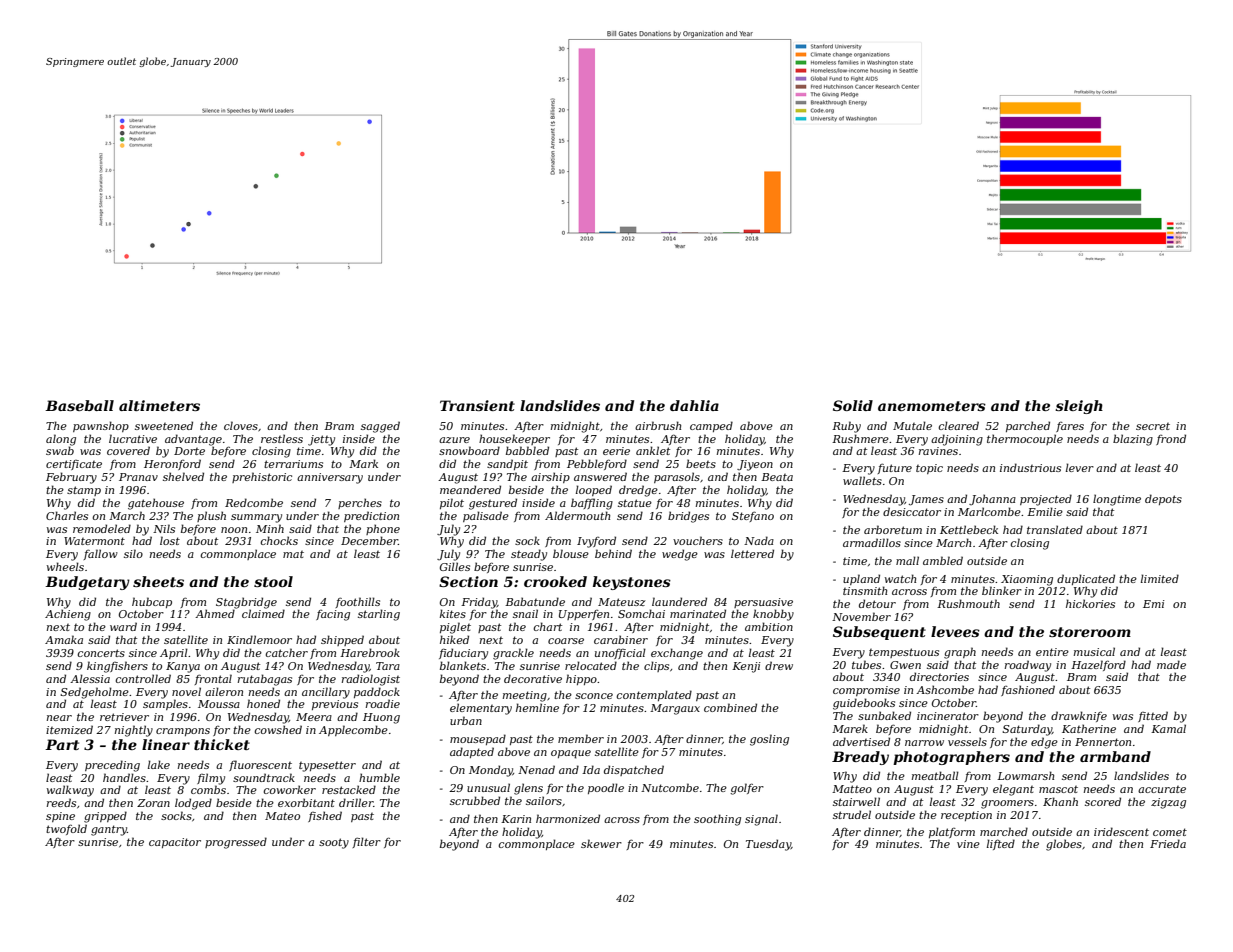 This page has width=1233, height=952. Describe the element at coordinates (577, 515) in the page. I see `Aldermouth` at that location.
